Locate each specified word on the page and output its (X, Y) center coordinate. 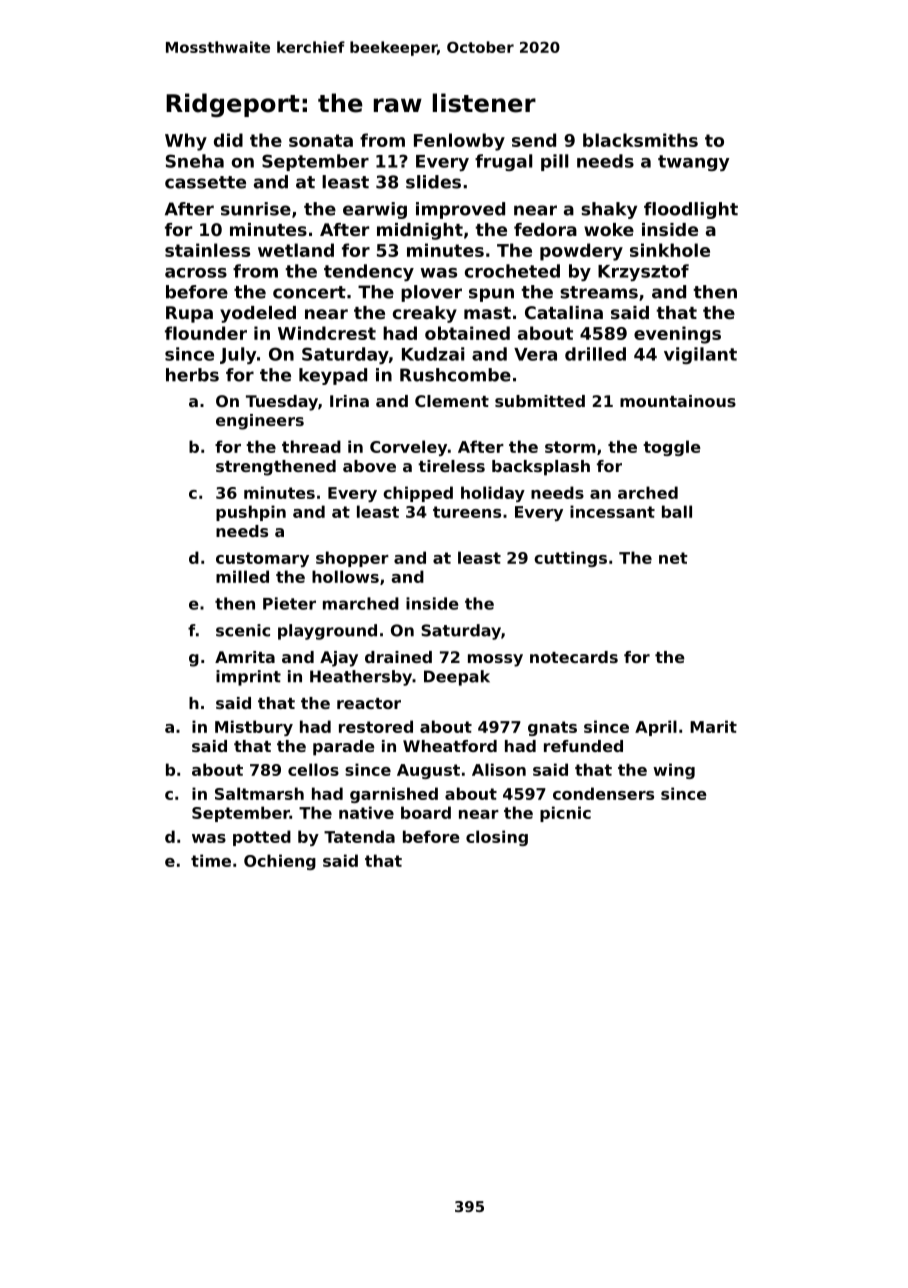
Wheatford (450, 746)
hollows (345, 576)
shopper (352, 559)
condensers (603, 793)
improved (460, 210)
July (238, 355)
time (211, 860)
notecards (574, 657)
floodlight (691, 210)
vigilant (700, 355)
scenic (243, 630)
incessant (612, 511)
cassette (205, 182)
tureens (467, 512)
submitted (540, 401)
